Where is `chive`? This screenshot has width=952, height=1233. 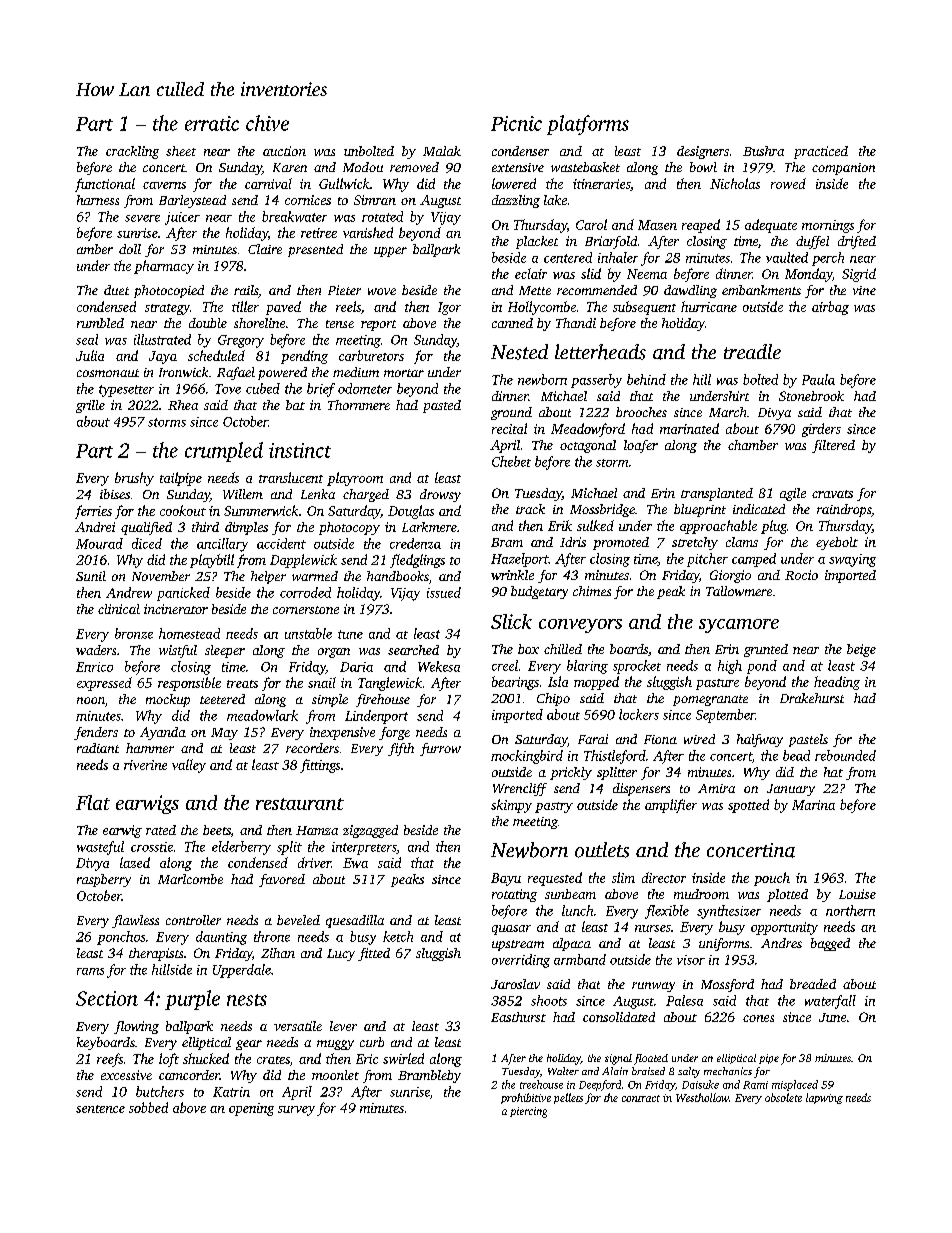
chive is located at coordinates (267, 123).
